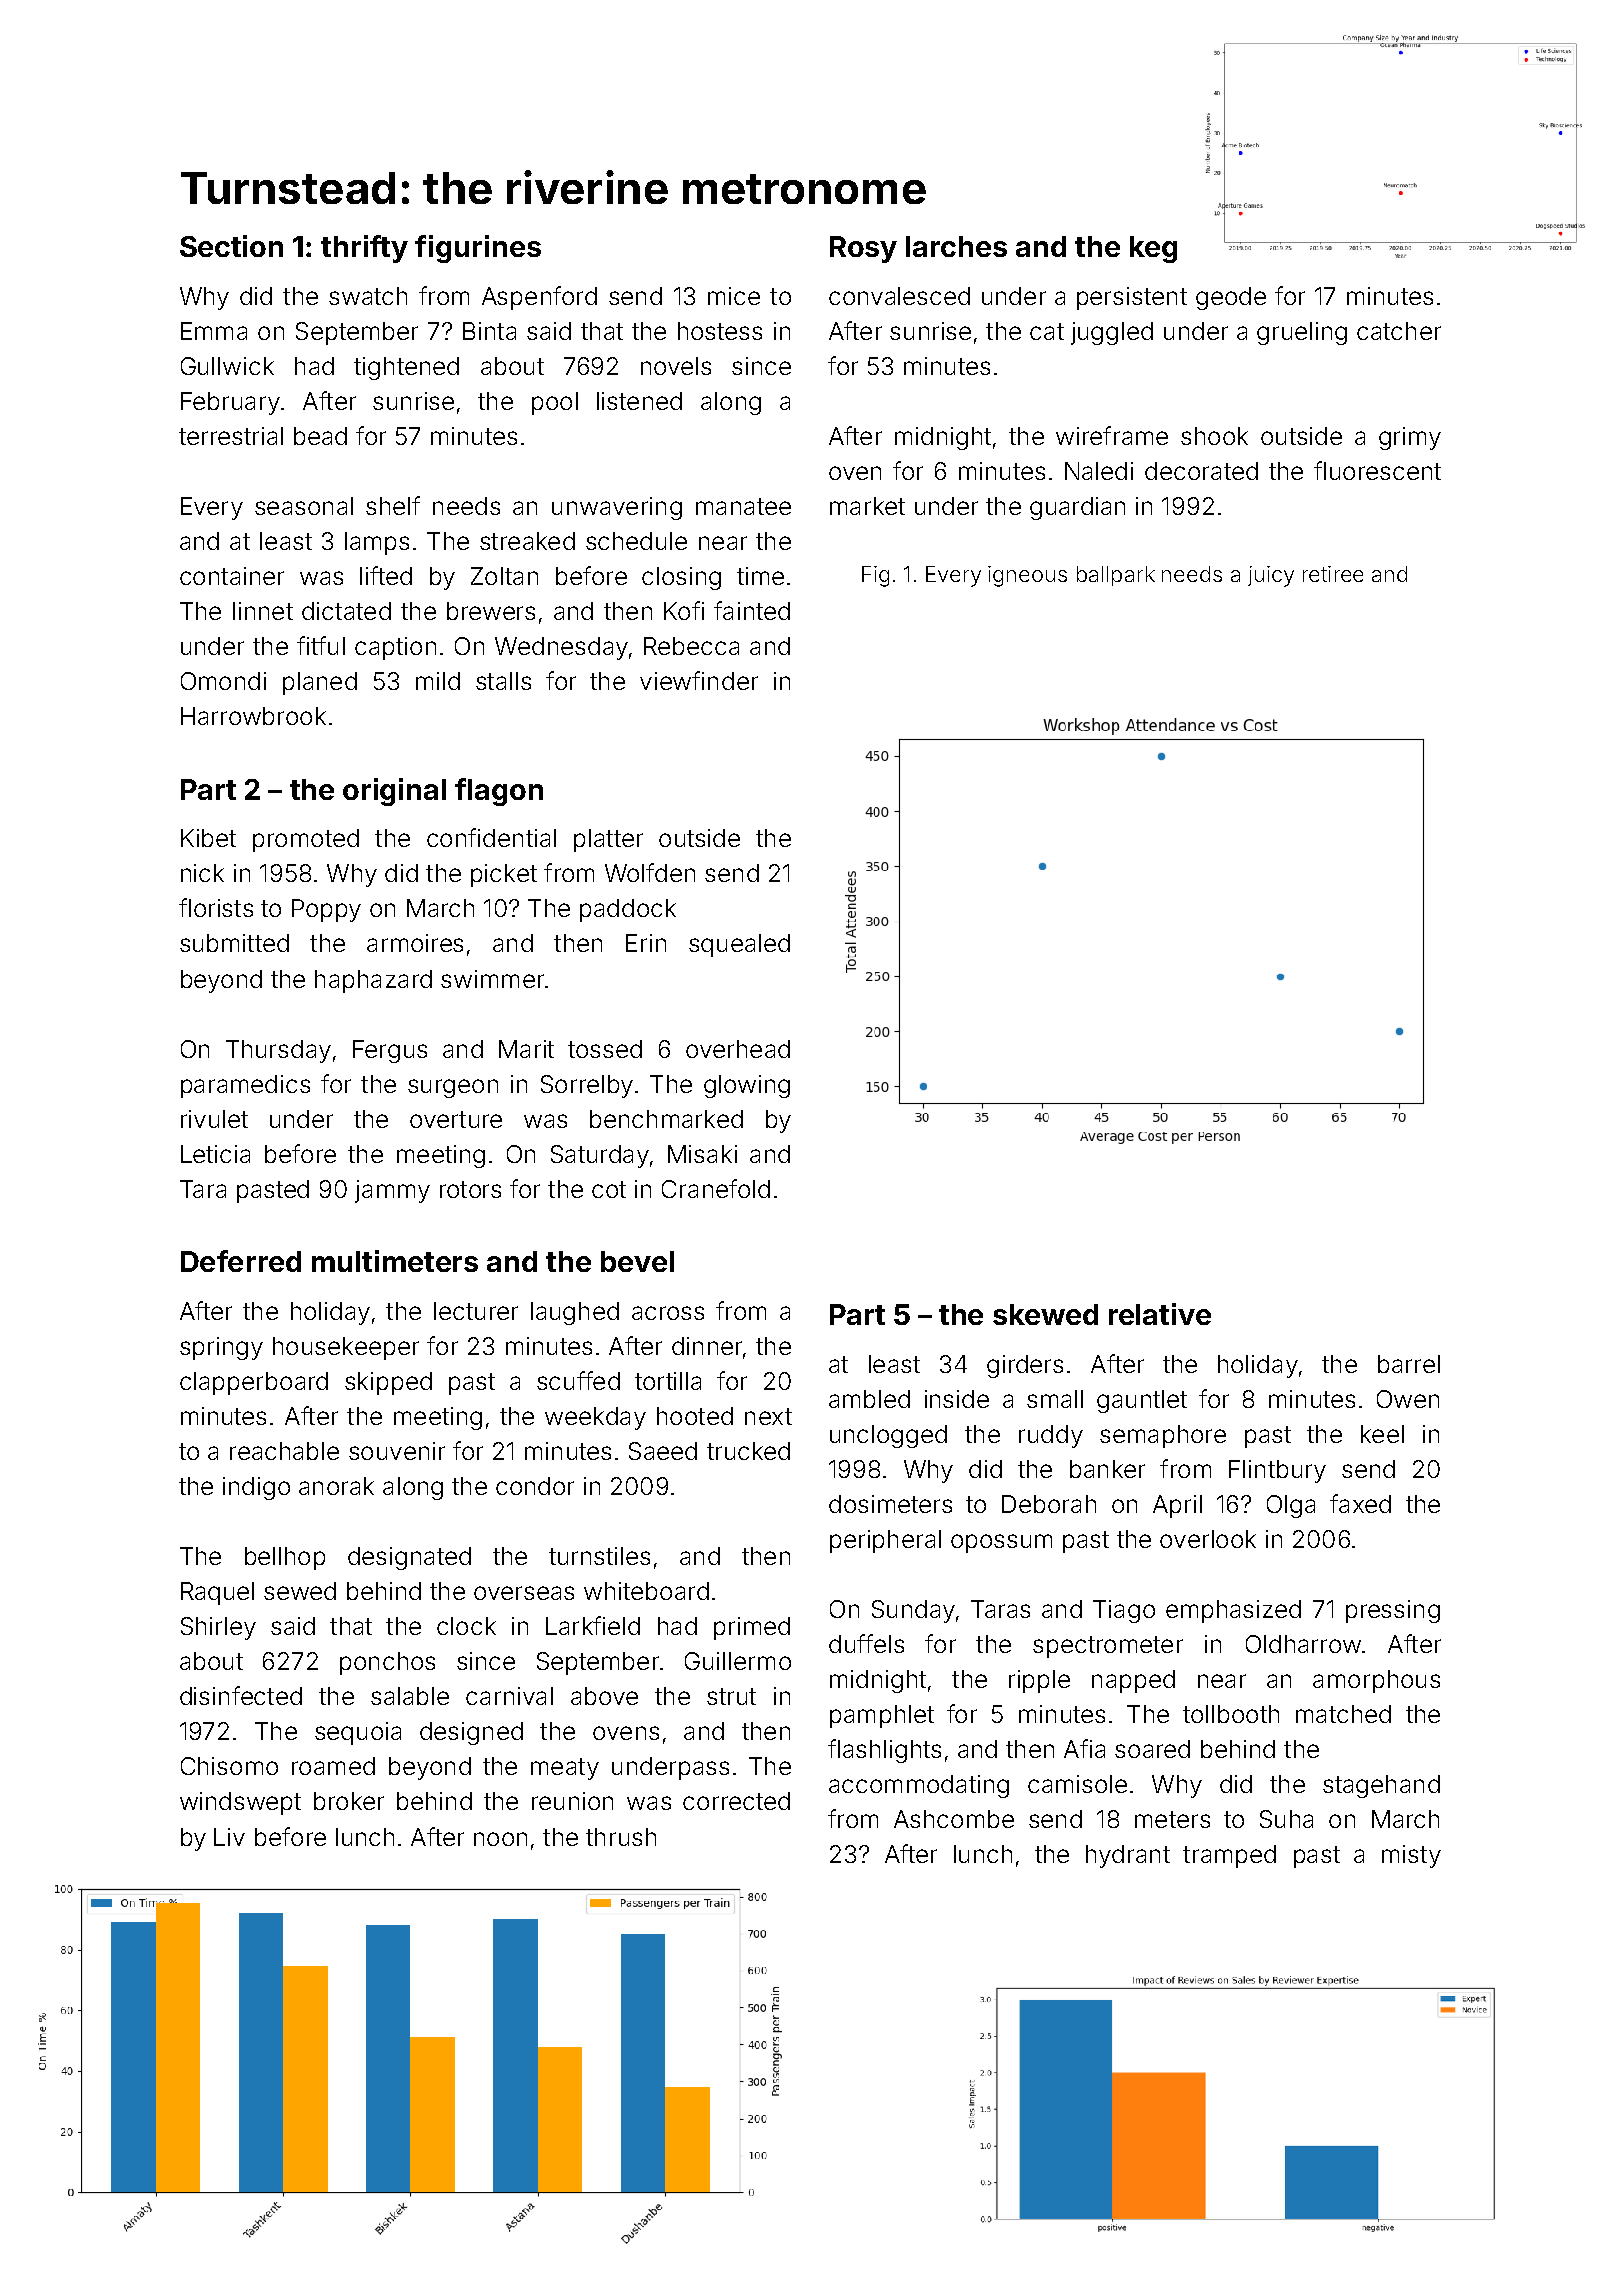 Image resolution: width=1620 pixels, height=2292 pixels. Describe the element at coordinates (716, 1188) in the screenshot. I see `Cranefold` at that location.
